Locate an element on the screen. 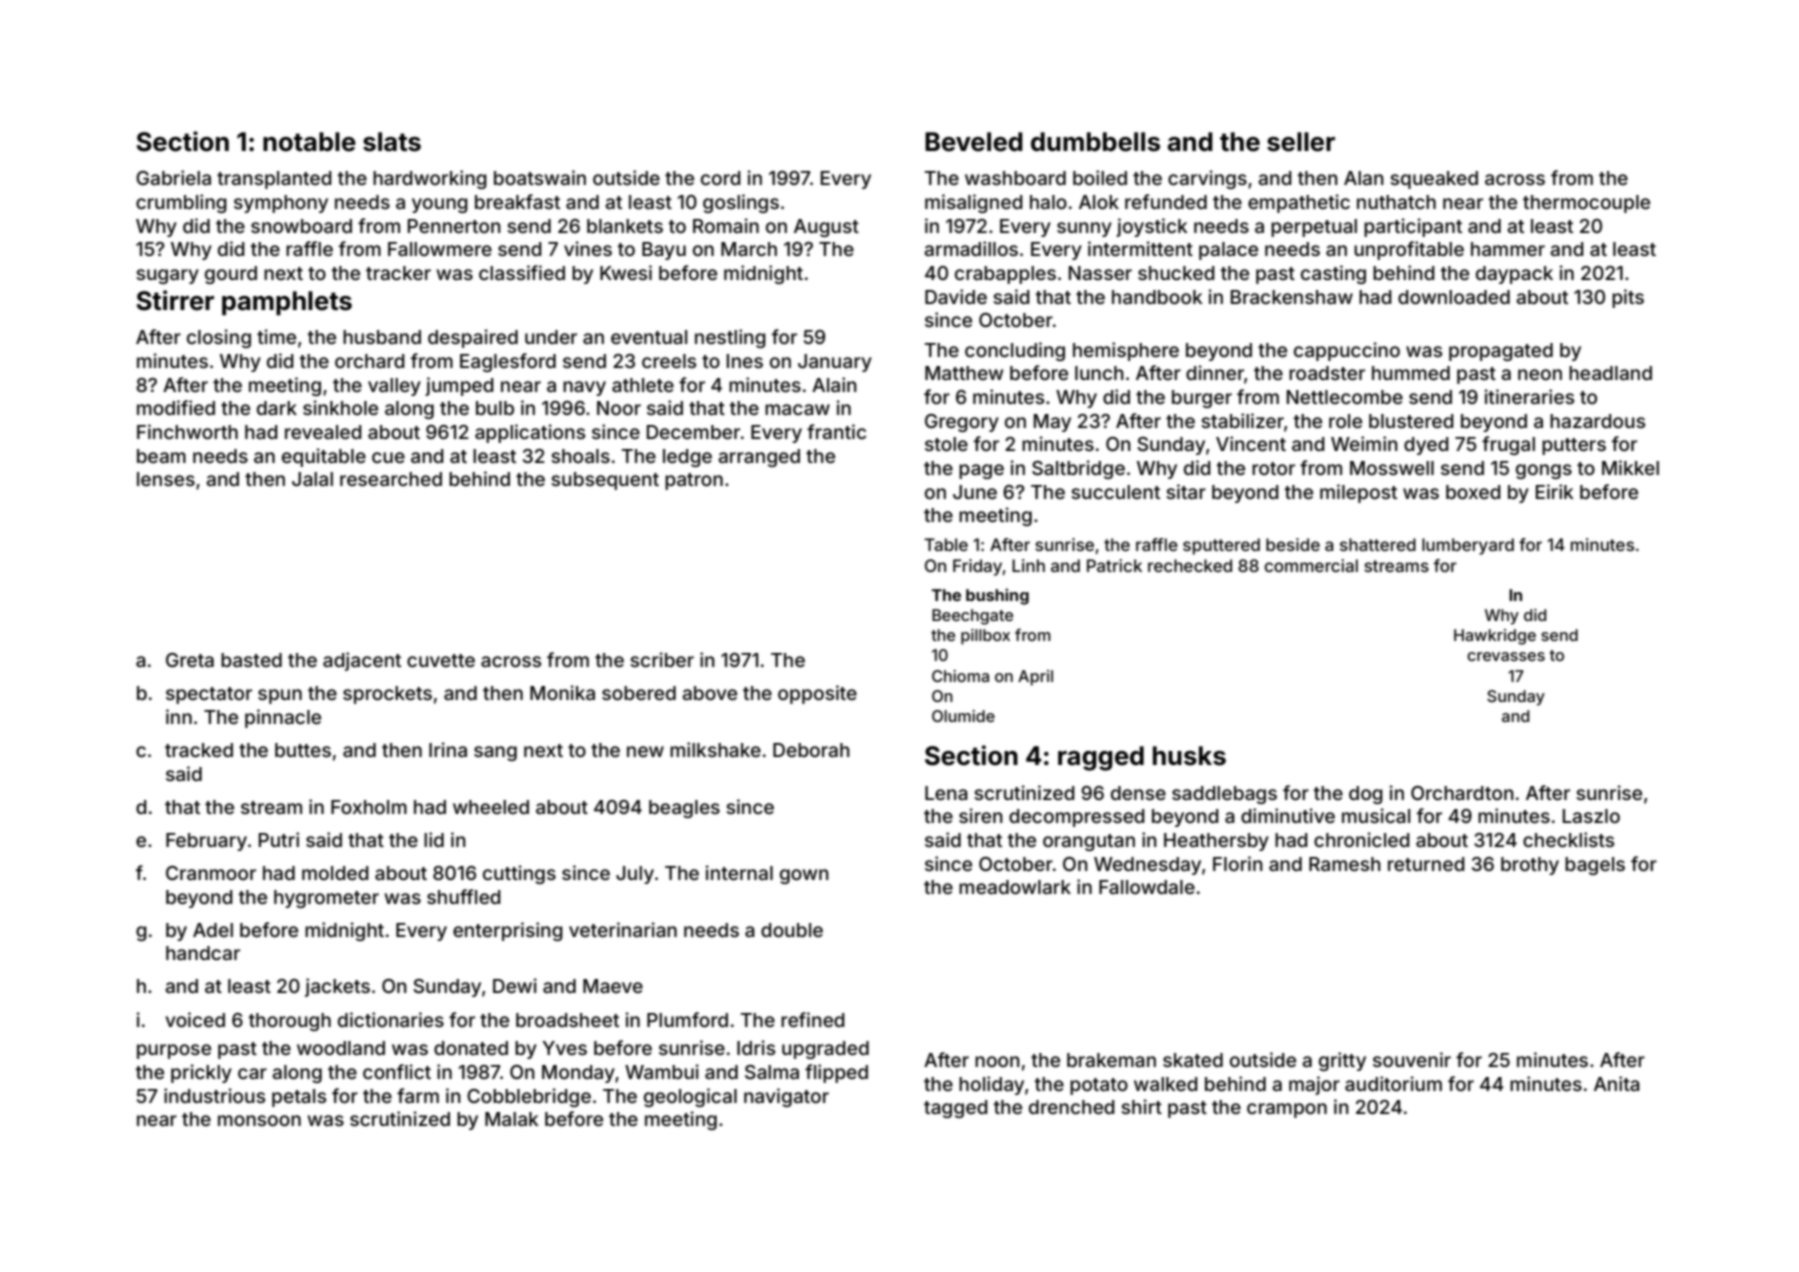 This screenshot has height=1272, width=1799. August is located at coordinates (826, 228).
